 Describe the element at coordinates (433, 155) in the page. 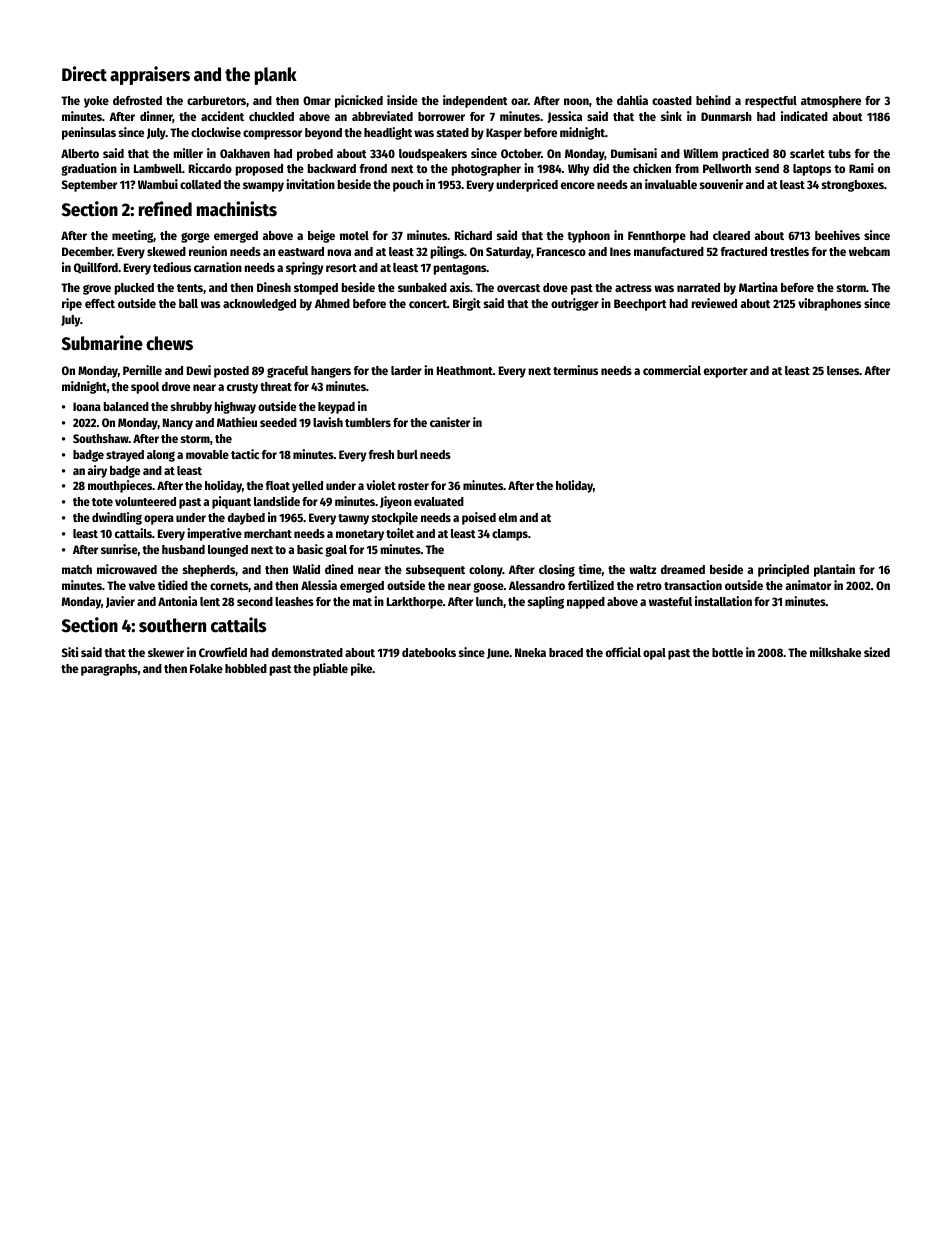

I see `loudspeakers` at that location.
